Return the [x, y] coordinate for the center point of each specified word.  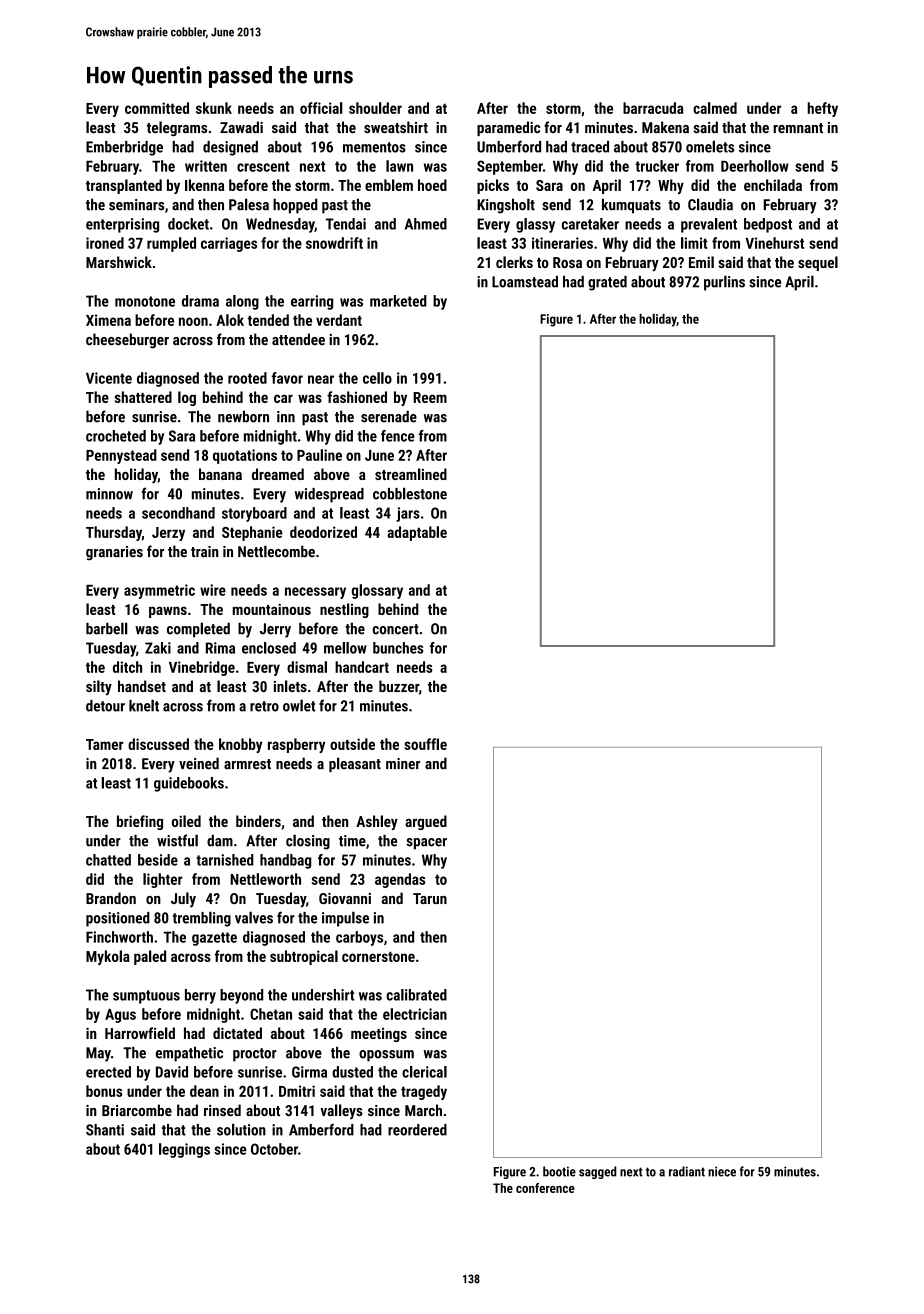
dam [220, 841]
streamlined [411, 474]
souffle [425, 744]
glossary [377, 591]
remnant [798, 128]
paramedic [508, 128]
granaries [114, 553]
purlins [724, 283]
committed [157, 108]
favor [287, 378]
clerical [424, 1072]
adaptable [417, 533]
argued [426, 822]
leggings [184, 1150]
